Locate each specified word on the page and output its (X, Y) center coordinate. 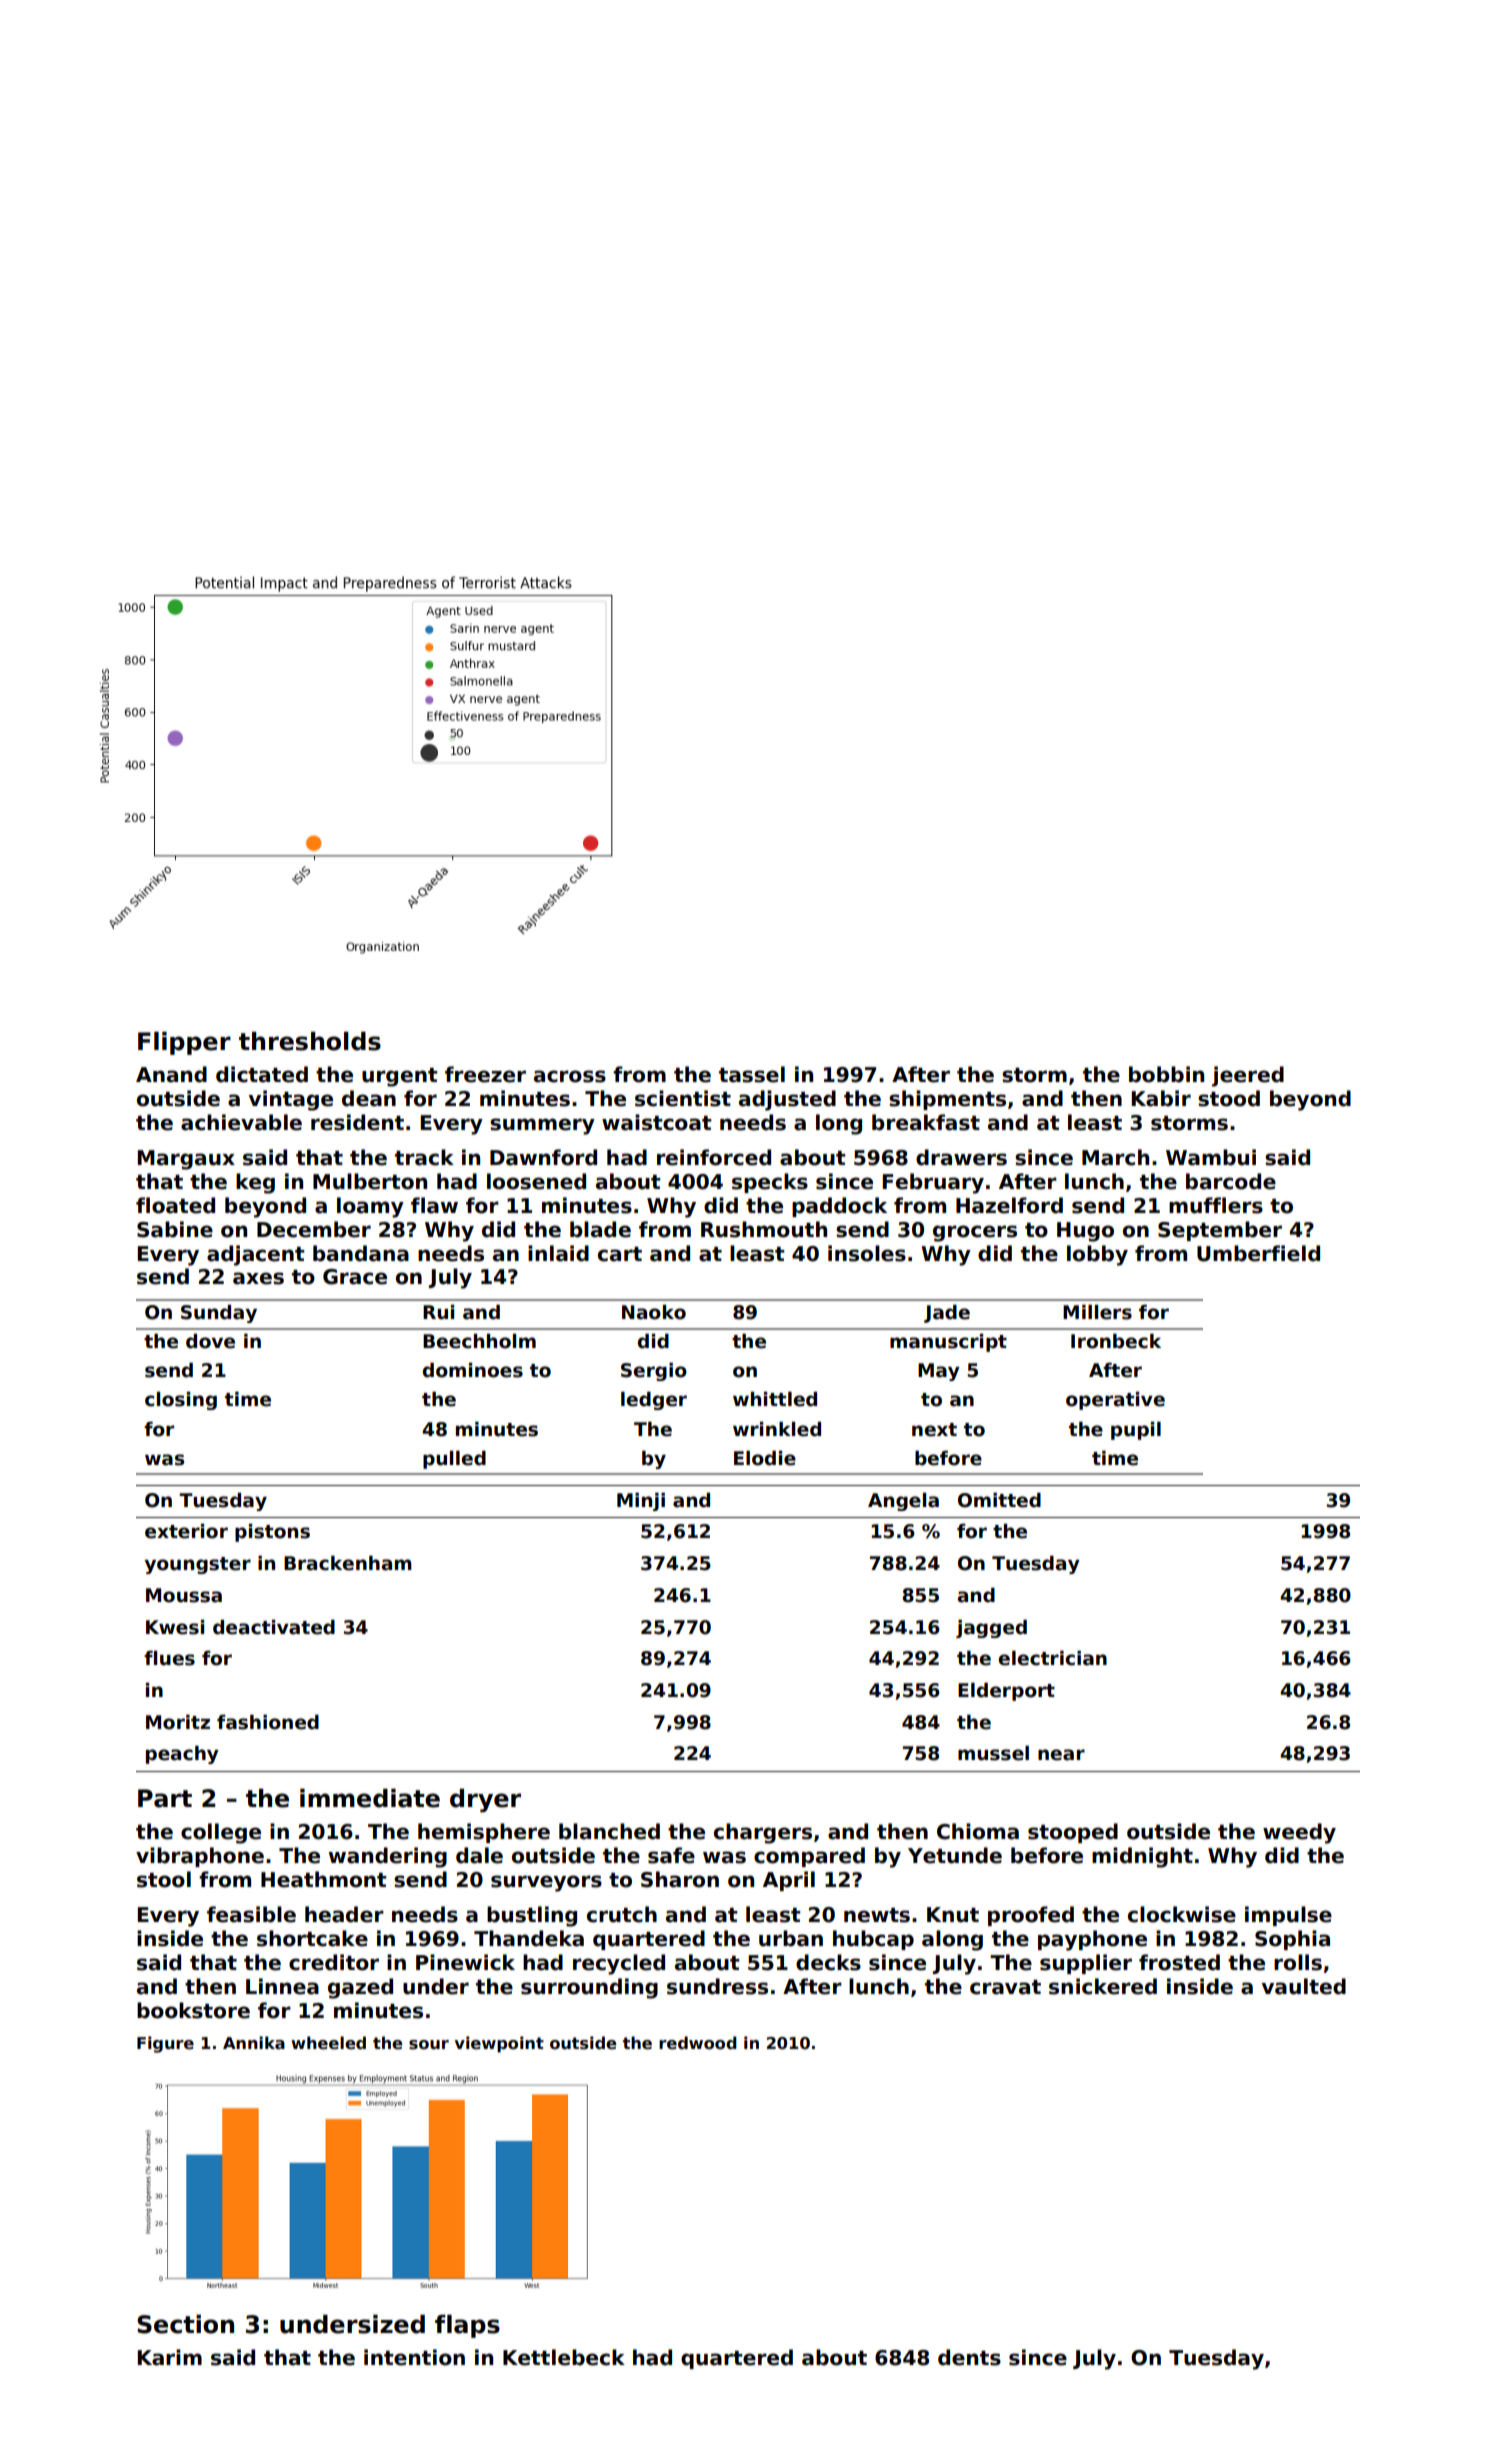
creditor (334, 1962)
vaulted (1304, 1986)
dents (969, 2357)
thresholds (310, 1041)
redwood (698, 2043)
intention (414, 2357)
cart (620, 1254)
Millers (1097, 1312)
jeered (1248, 1076)
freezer (485, 1074)
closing (181, 1401)
